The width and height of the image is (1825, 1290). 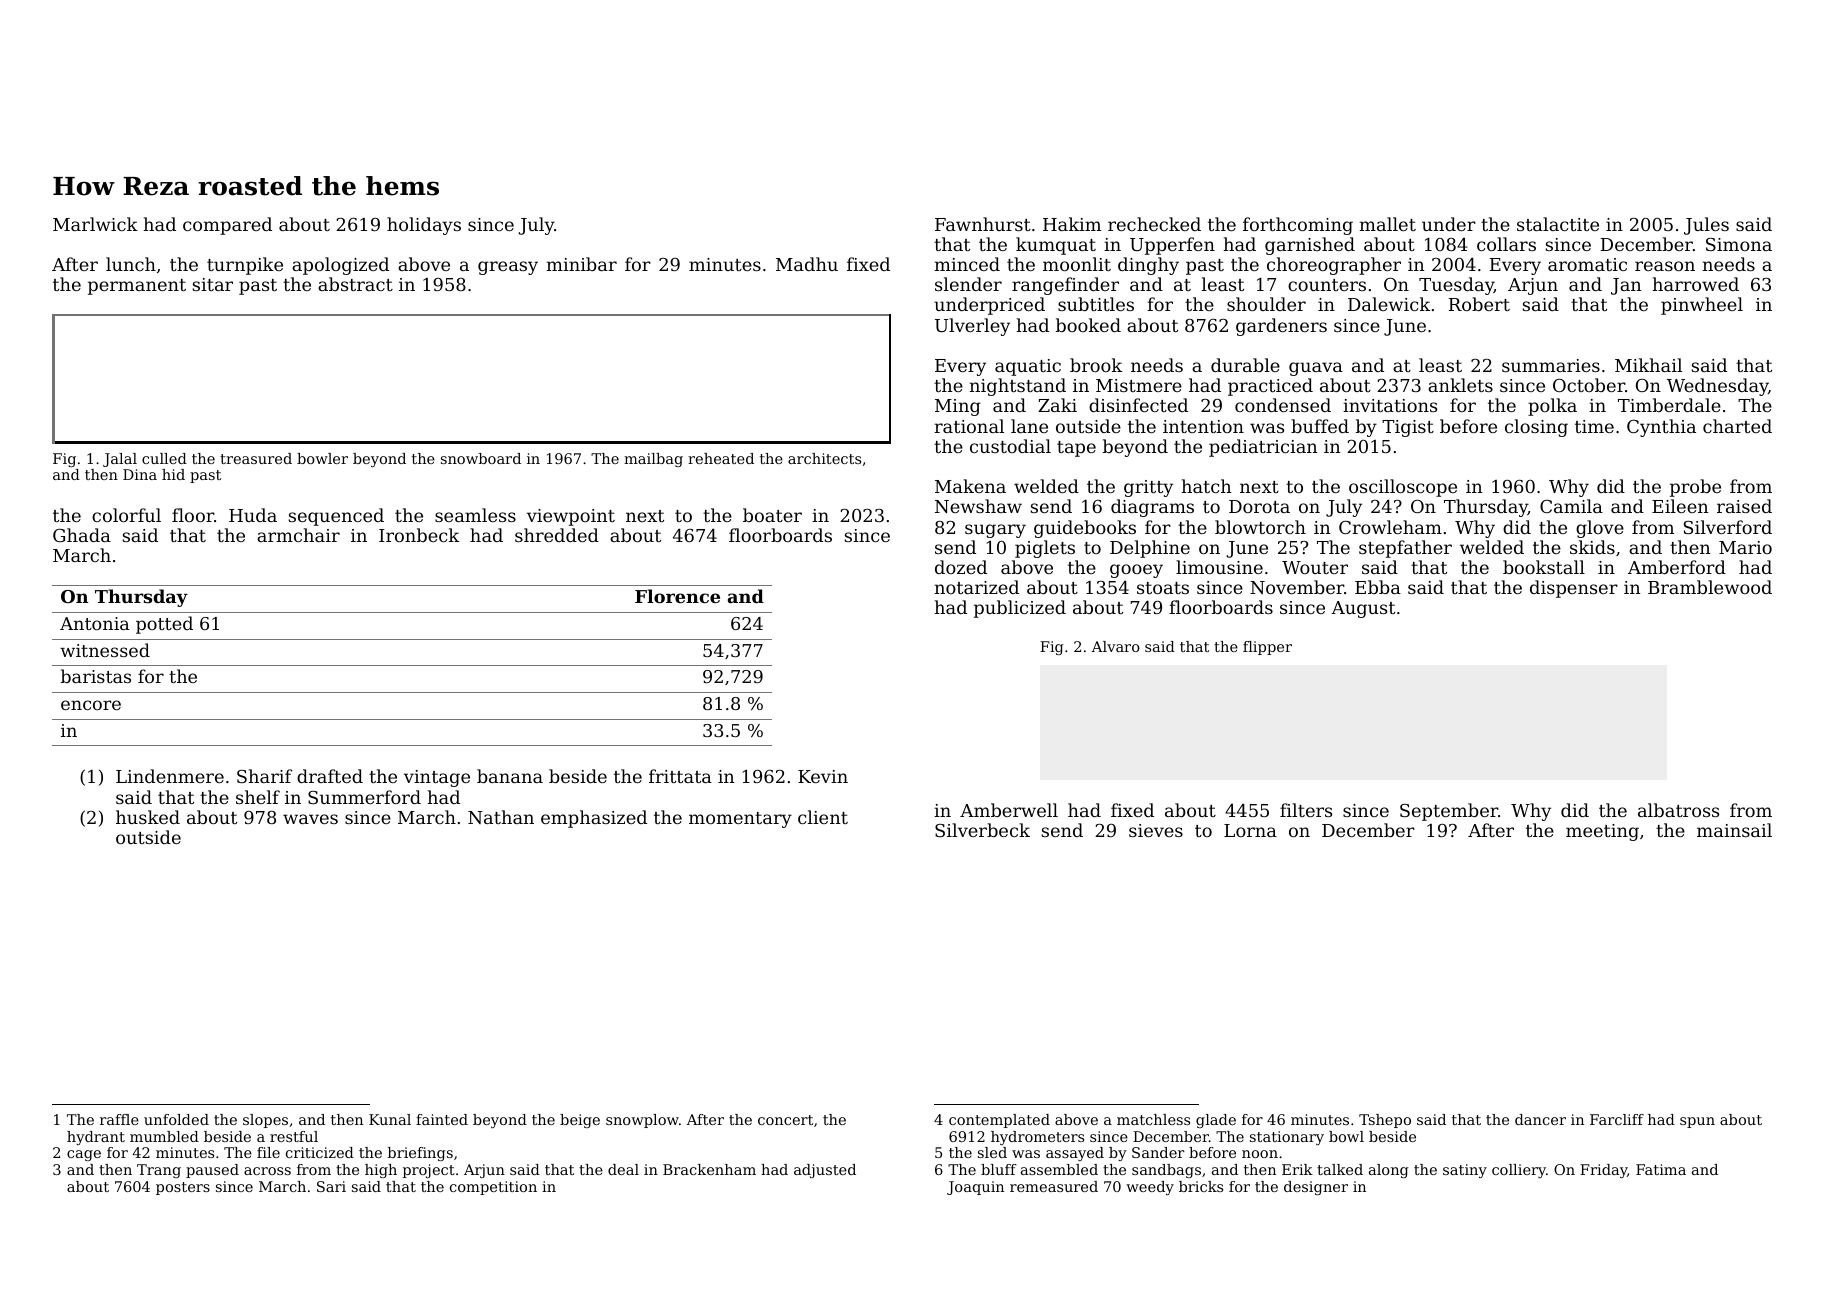 What do you see at coordinates (983, 224) in the image?
I see `Fawnhurst` at bounding box center [983, 224].
